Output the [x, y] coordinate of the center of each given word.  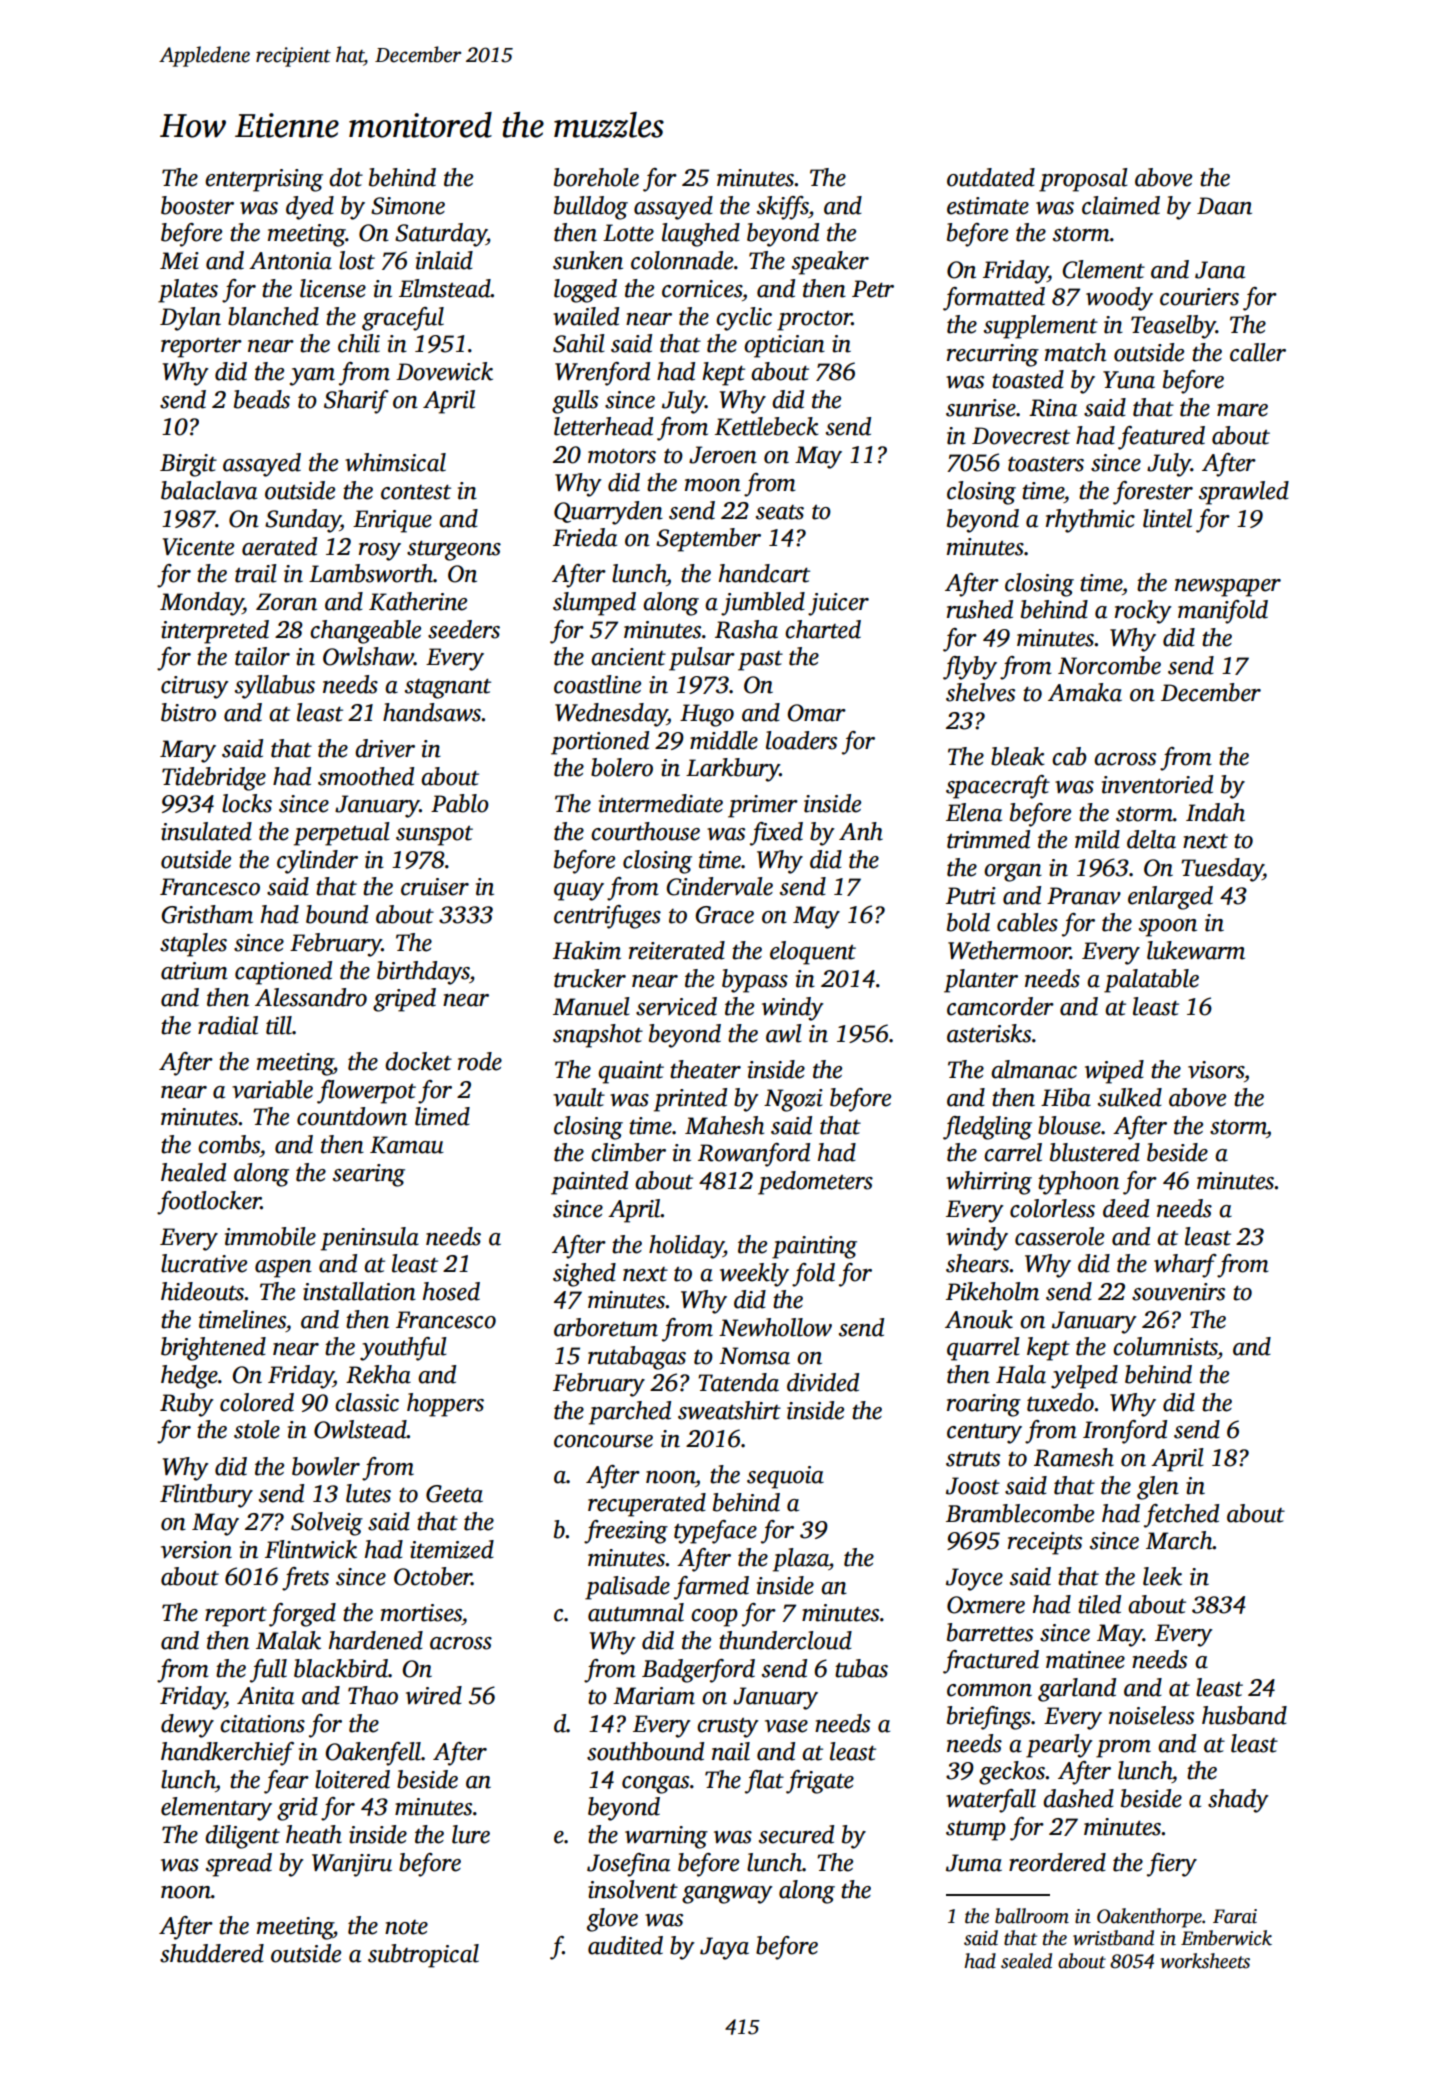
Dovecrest [1021, 436]
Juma [974, 1863]
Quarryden [608, 513]
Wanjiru [352, 1865]
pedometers [815, 1183]
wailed [586, 316]
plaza [801, 1560]
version [196, 1550]
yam [312, 377]
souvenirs [1178, 1292]
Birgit [188, 465]
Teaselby [1173, 327]
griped [404, 1000]
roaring [984, 1405]
